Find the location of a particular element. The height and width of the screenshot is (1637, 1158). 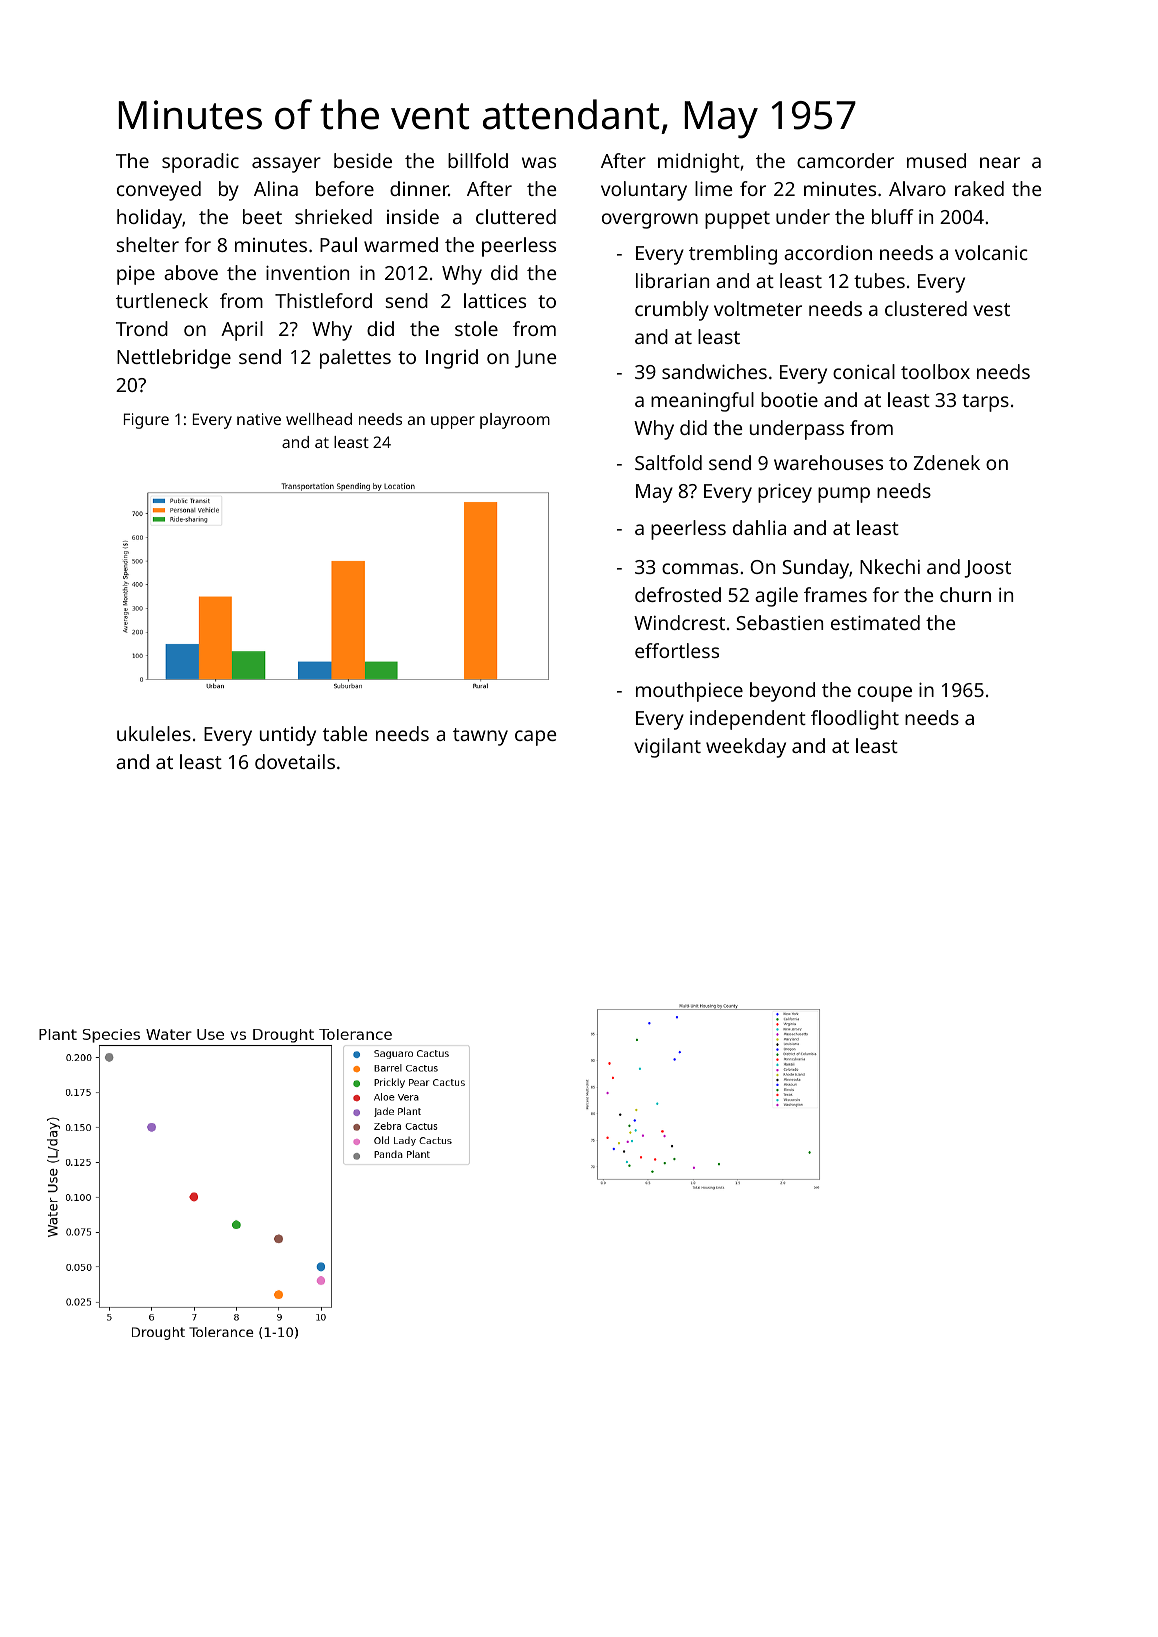

Zdenek is located at coordinates (946, 462).
